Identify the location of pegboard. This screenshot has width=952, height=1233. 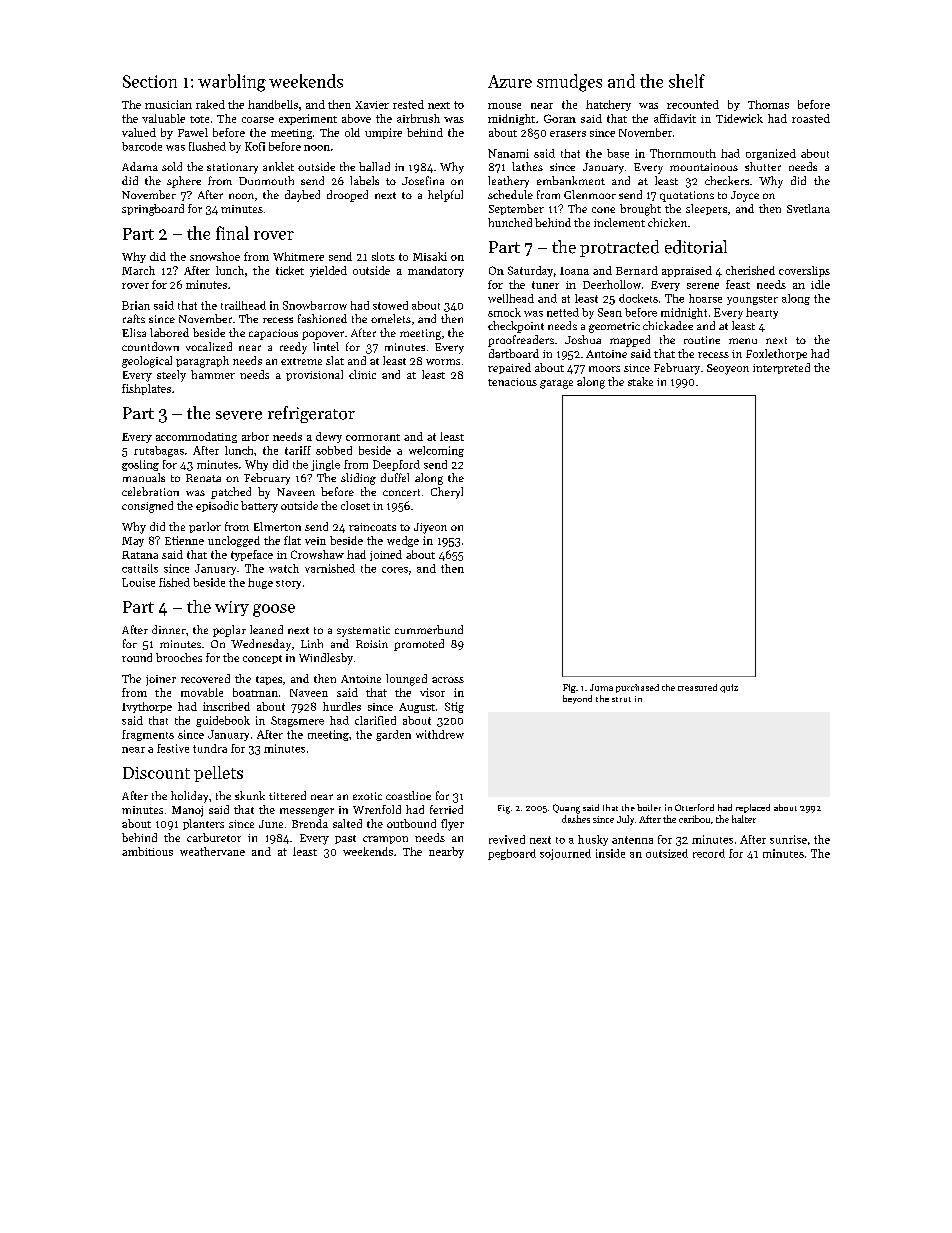
(512, 854).
